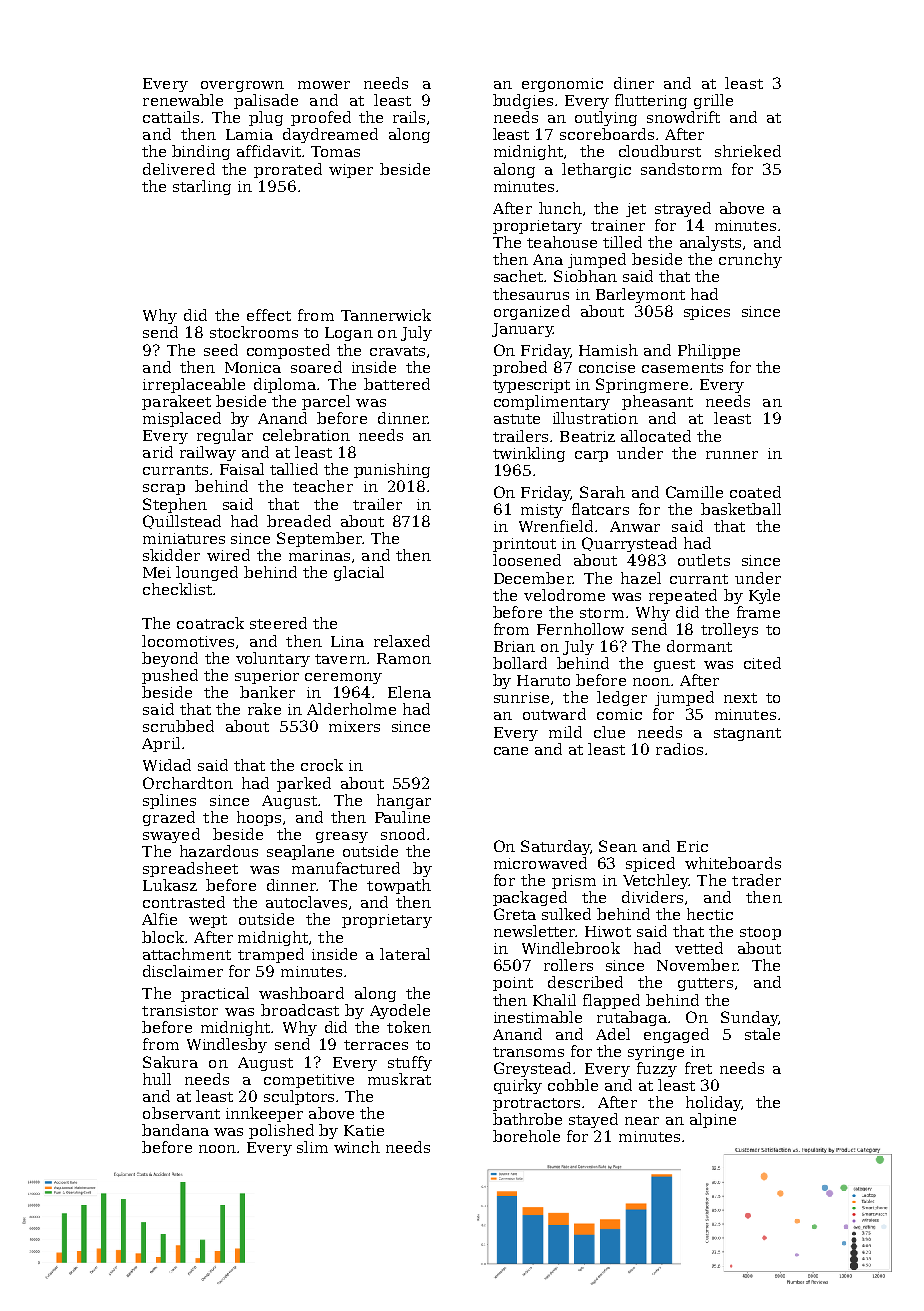  Describe the element at coordinates (324, 85) in the page. I see `mower` at that location.
